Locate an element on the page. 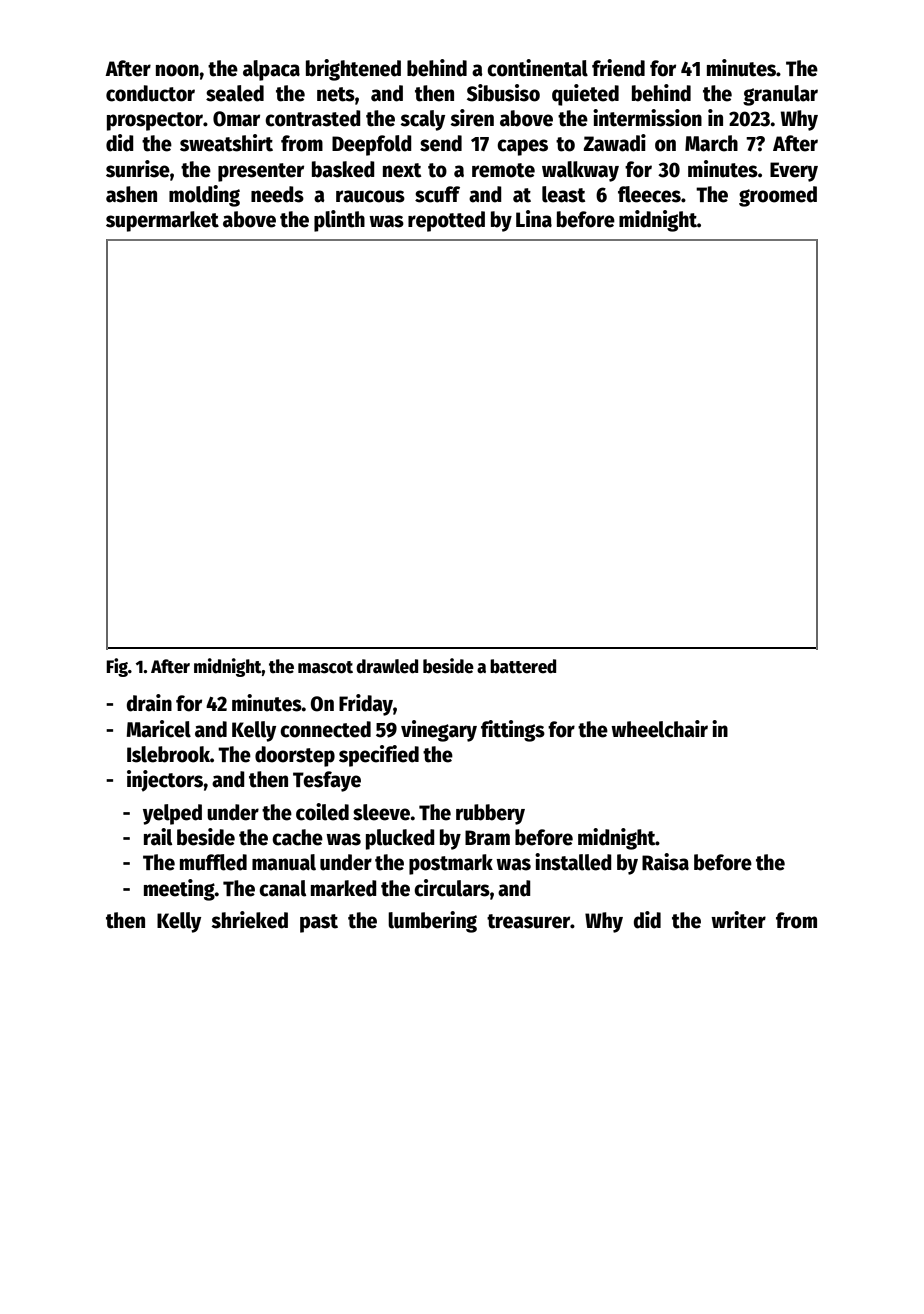 The height and width of the image is (1314, 924). repotted is located at coordinates (446, 221).
